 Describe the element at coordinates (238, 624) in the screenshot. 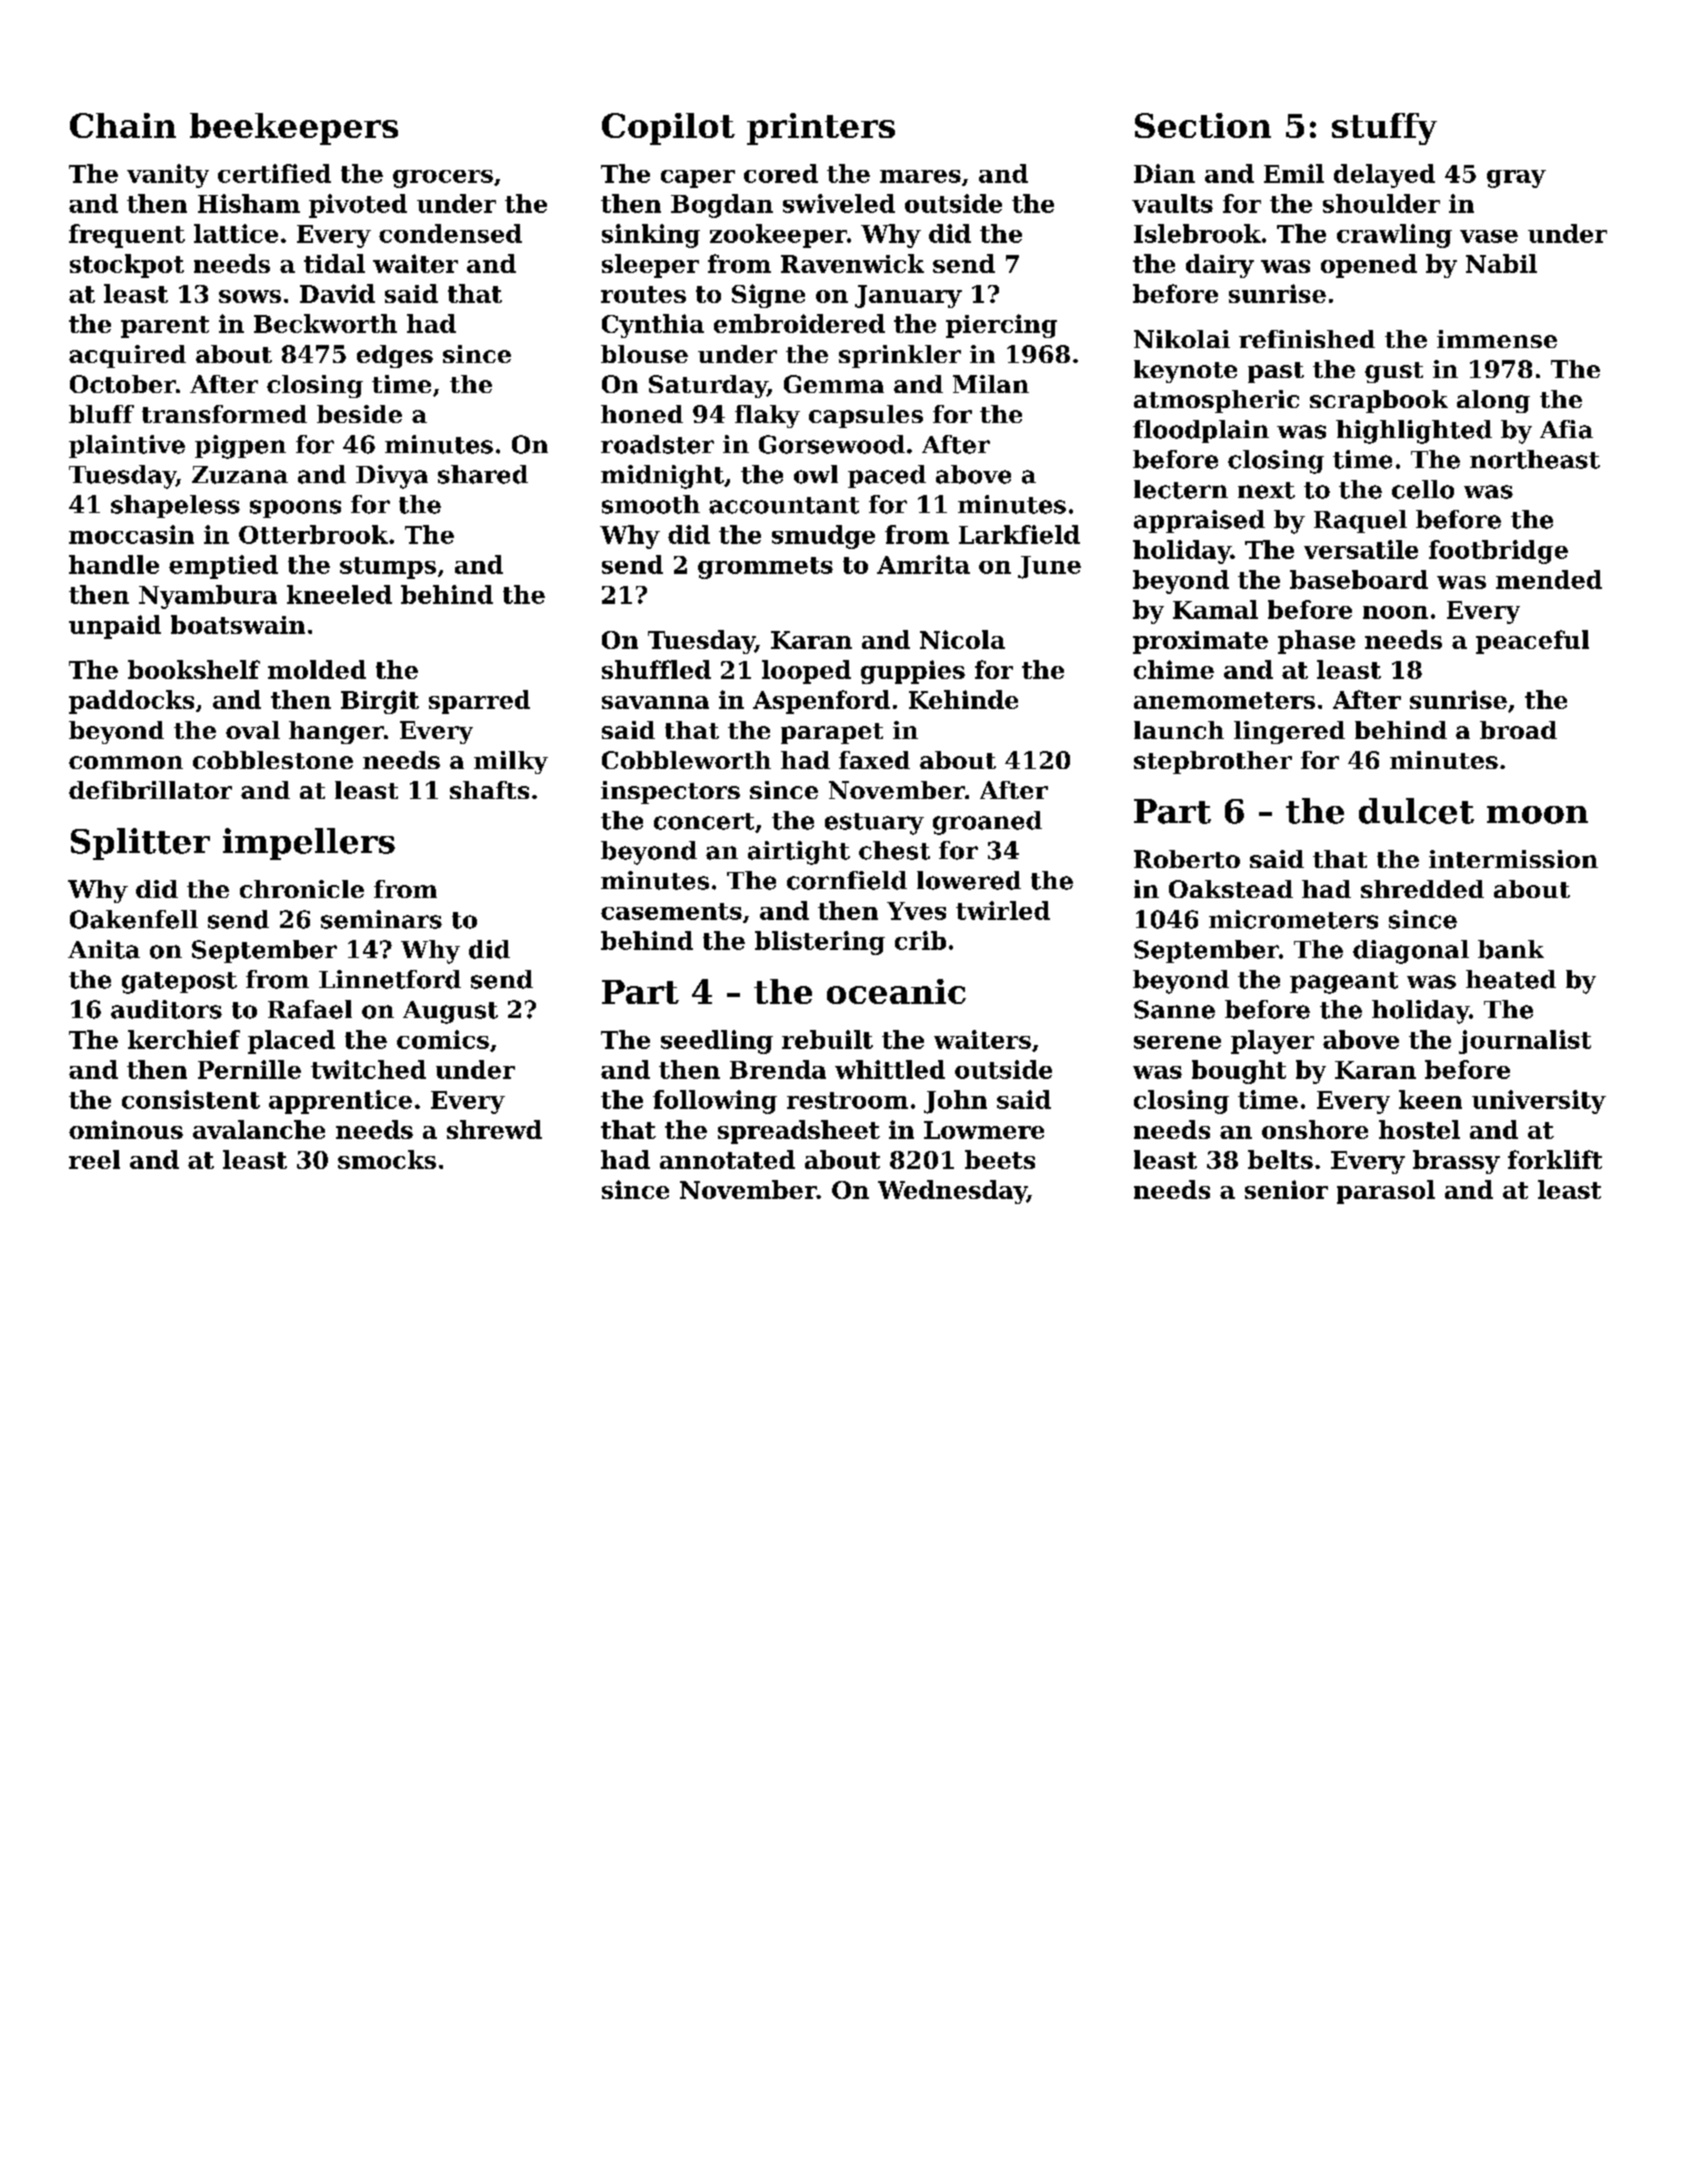

I see `boatswain` at that location.
